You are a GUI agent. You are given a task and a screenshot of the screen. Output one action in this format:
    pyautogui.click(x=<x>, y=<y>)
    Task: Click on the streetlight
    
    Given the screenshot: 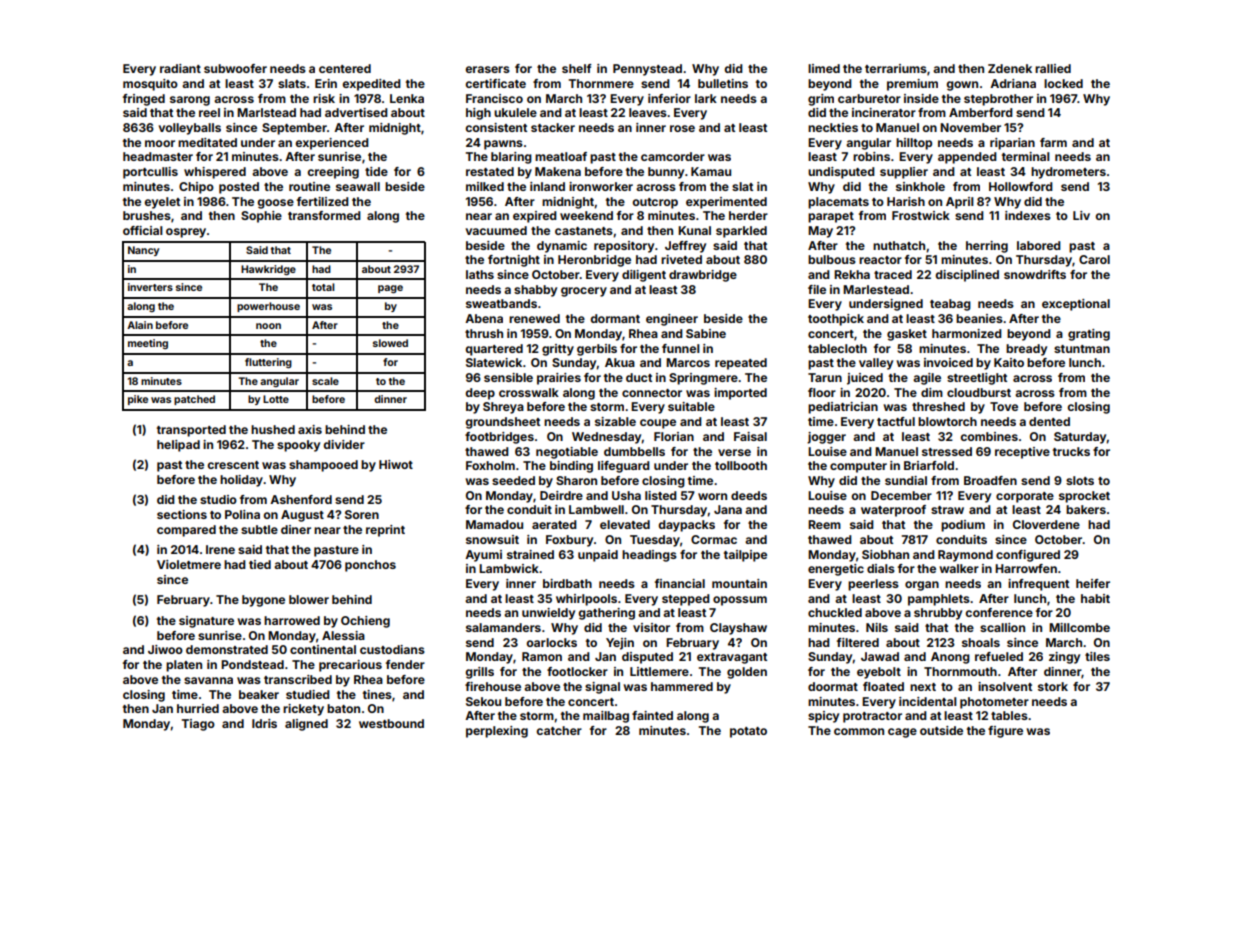 What is the action you would take?
    pyautogui.click(x=977, y=379)
